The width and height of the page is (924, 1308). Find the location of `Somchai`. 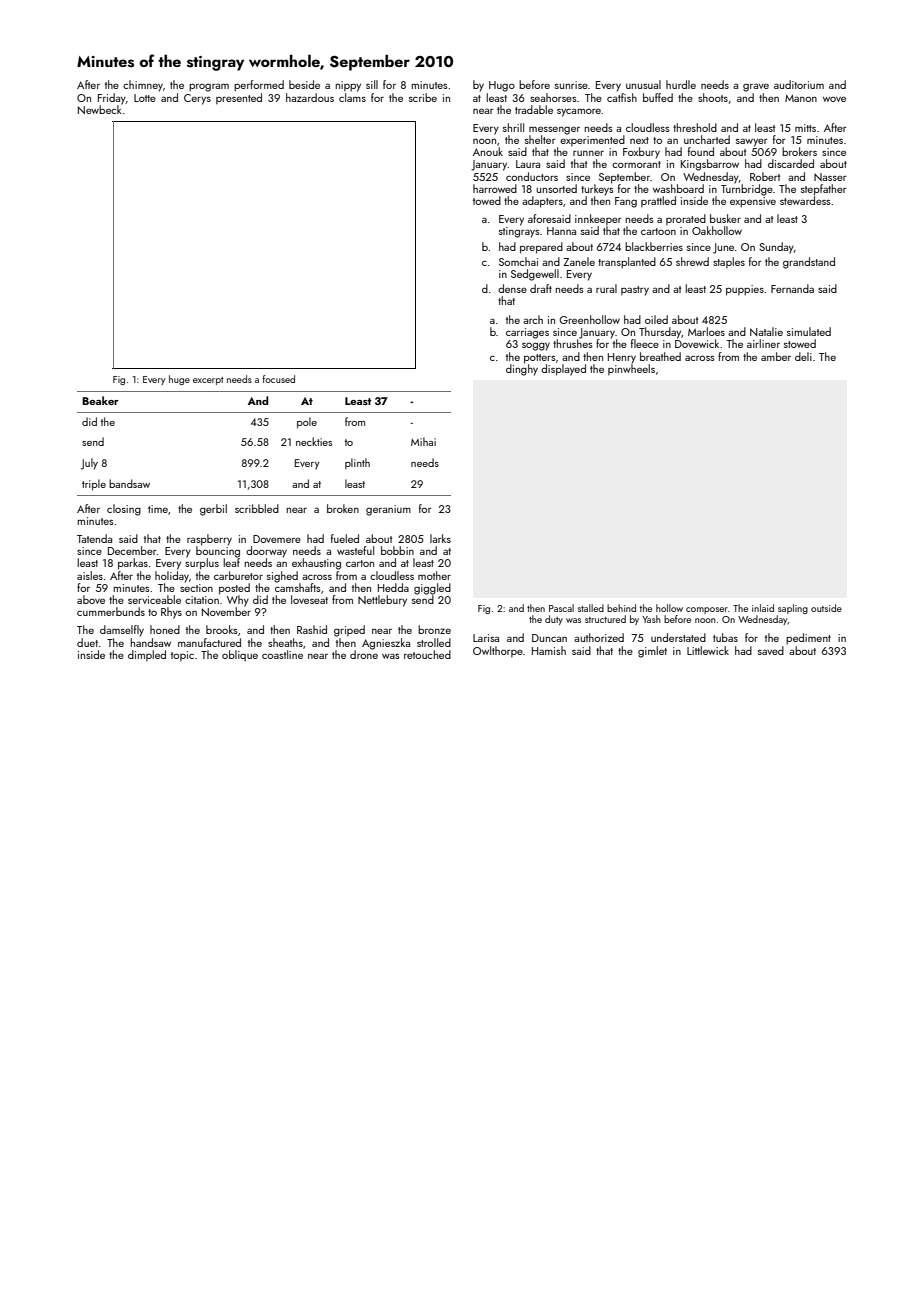

Somchai is located at coordinates (518, 261).
